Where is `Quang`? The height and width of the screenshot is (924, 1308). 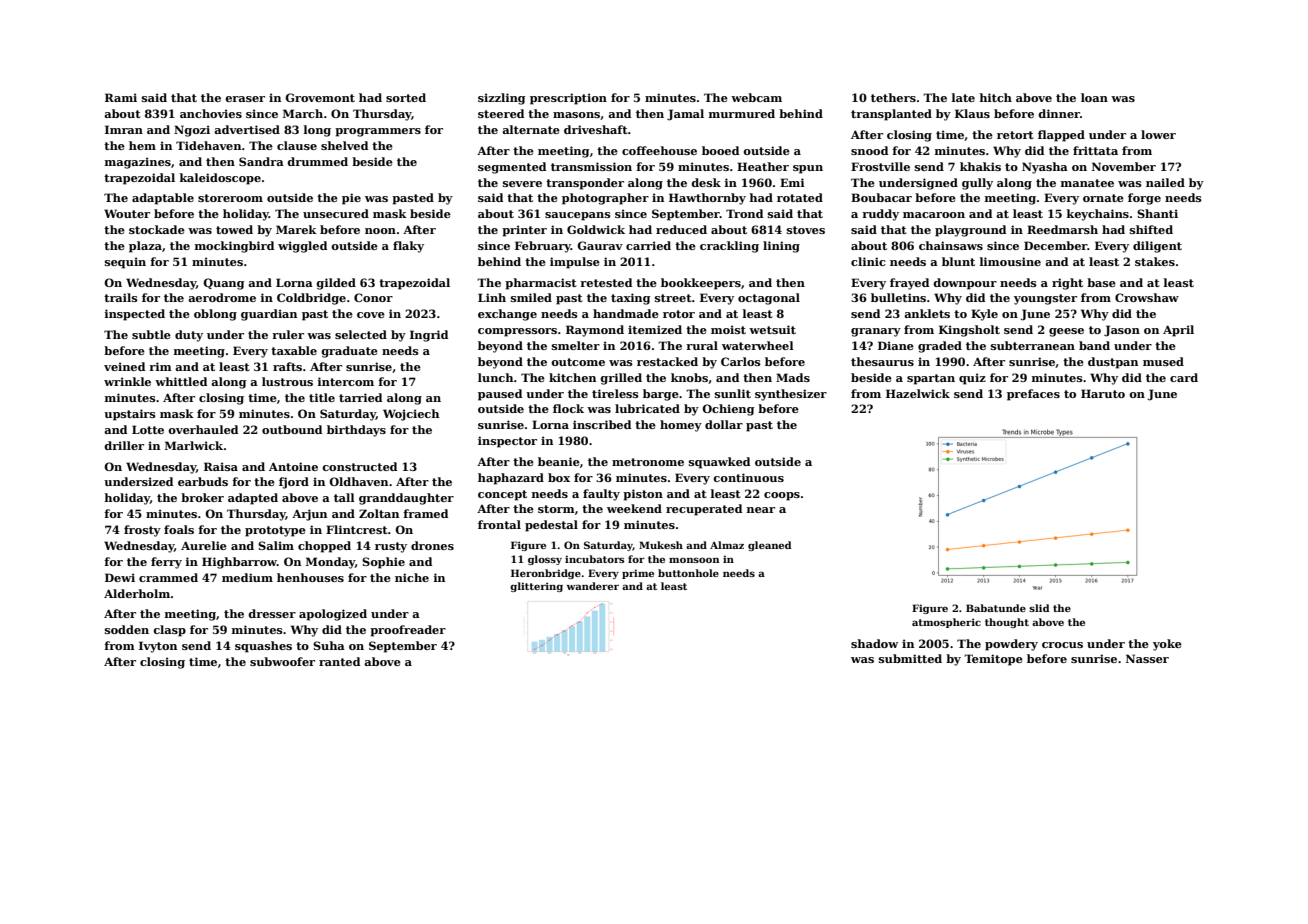
Quang is located at coordinates (223, 284).
